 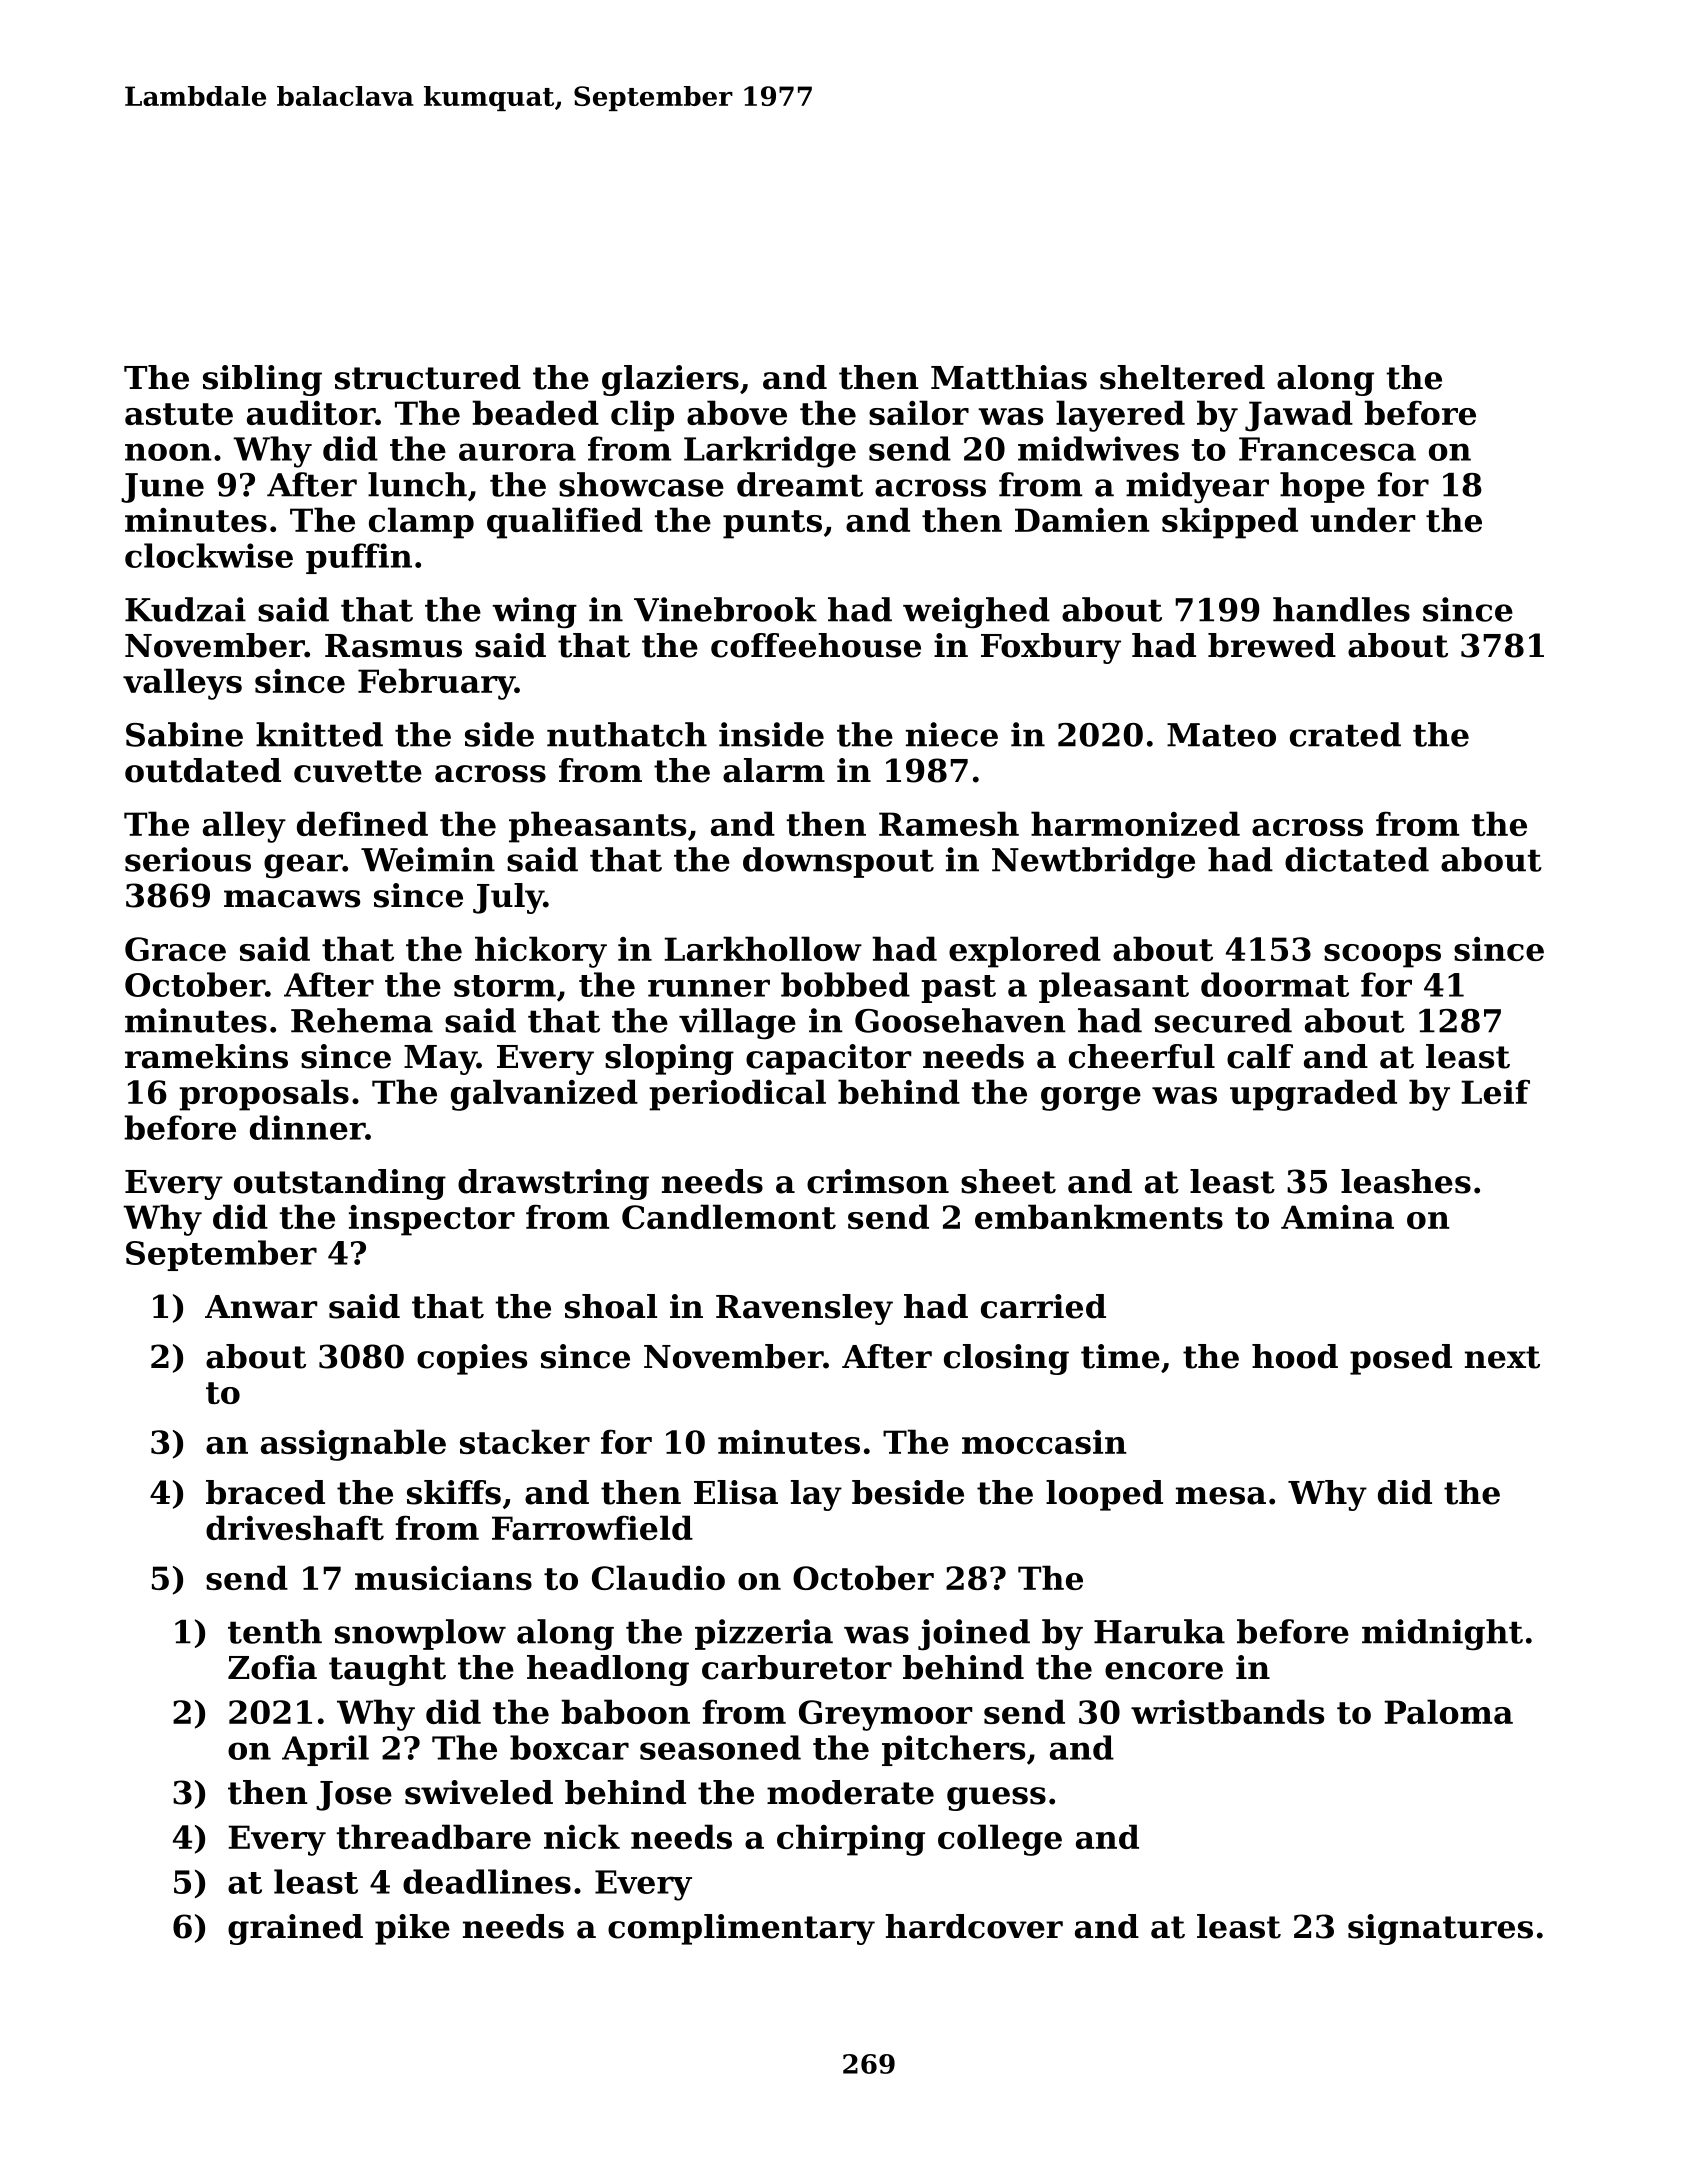 What do you see at coordinates (1341, 609) in the document?
I see `handles` at bounding box center [1341, 609].
